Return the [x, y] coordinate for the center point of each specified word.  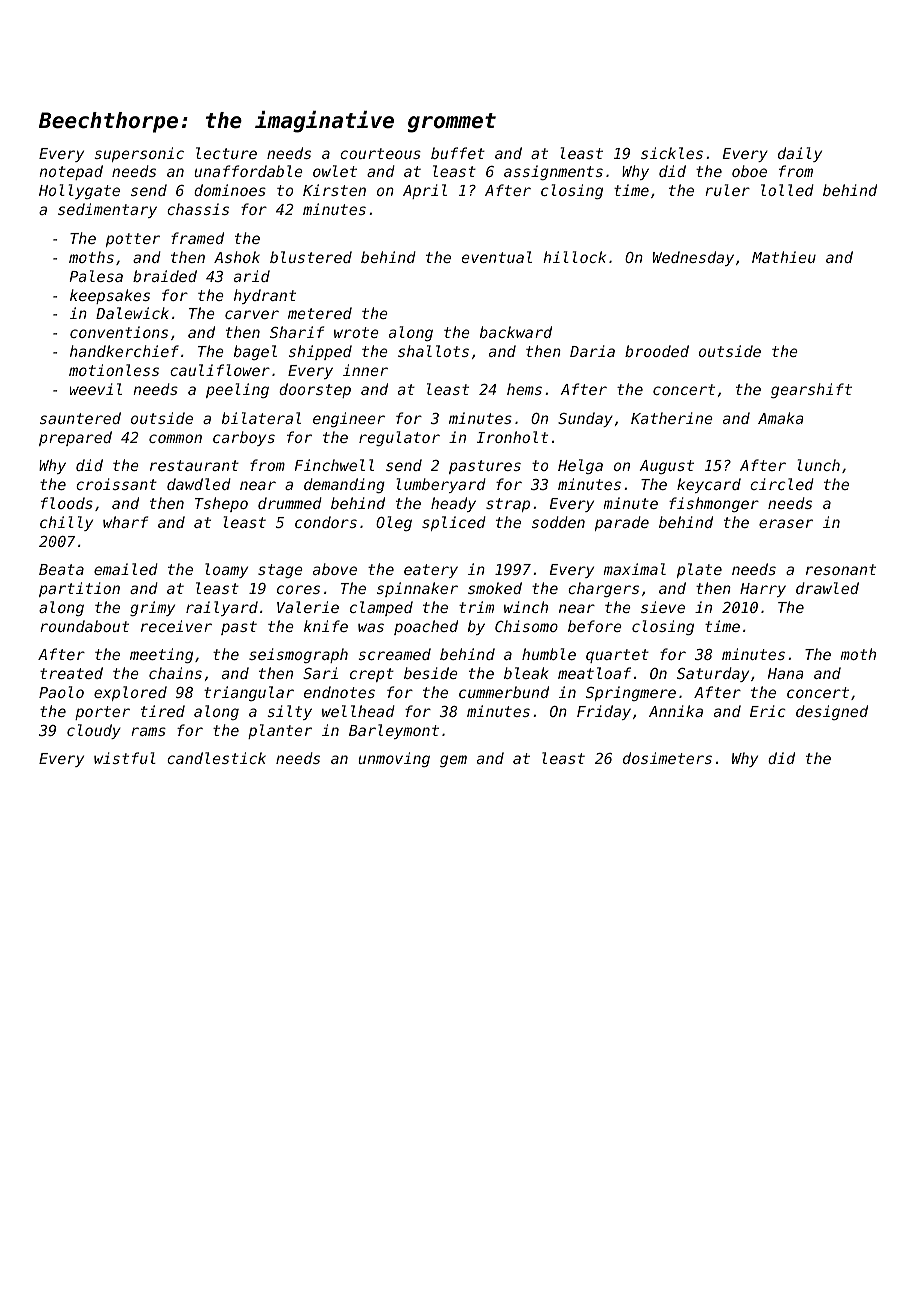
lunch [819, 465]
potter [133, 240]
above [335, 569]
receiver [176, 626]
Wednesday [693, 258]
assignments [553, 172]
